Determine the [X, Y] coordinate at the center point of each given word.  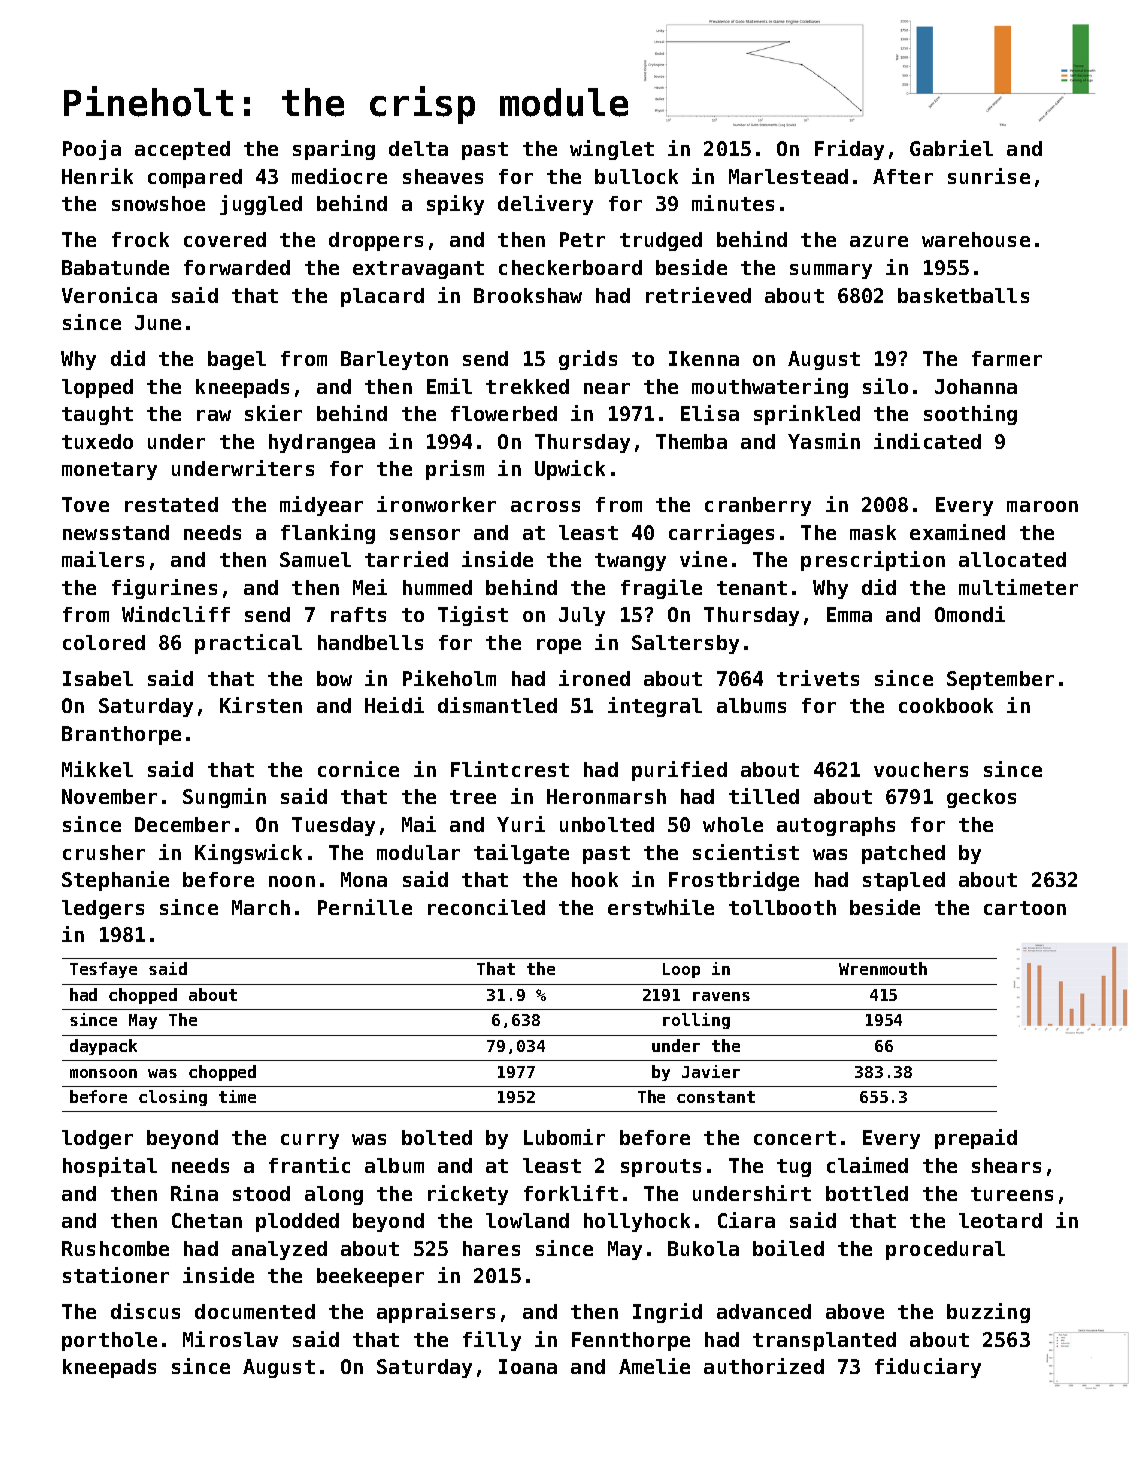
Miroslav [230, 1339]
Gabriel [951, 148]
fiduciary [928, 1368]
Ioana [528, 1366]
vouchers [921, 769]
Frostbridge [734, 881]
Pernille [365, 907]
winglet [612, 150]
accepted [182, 150]
